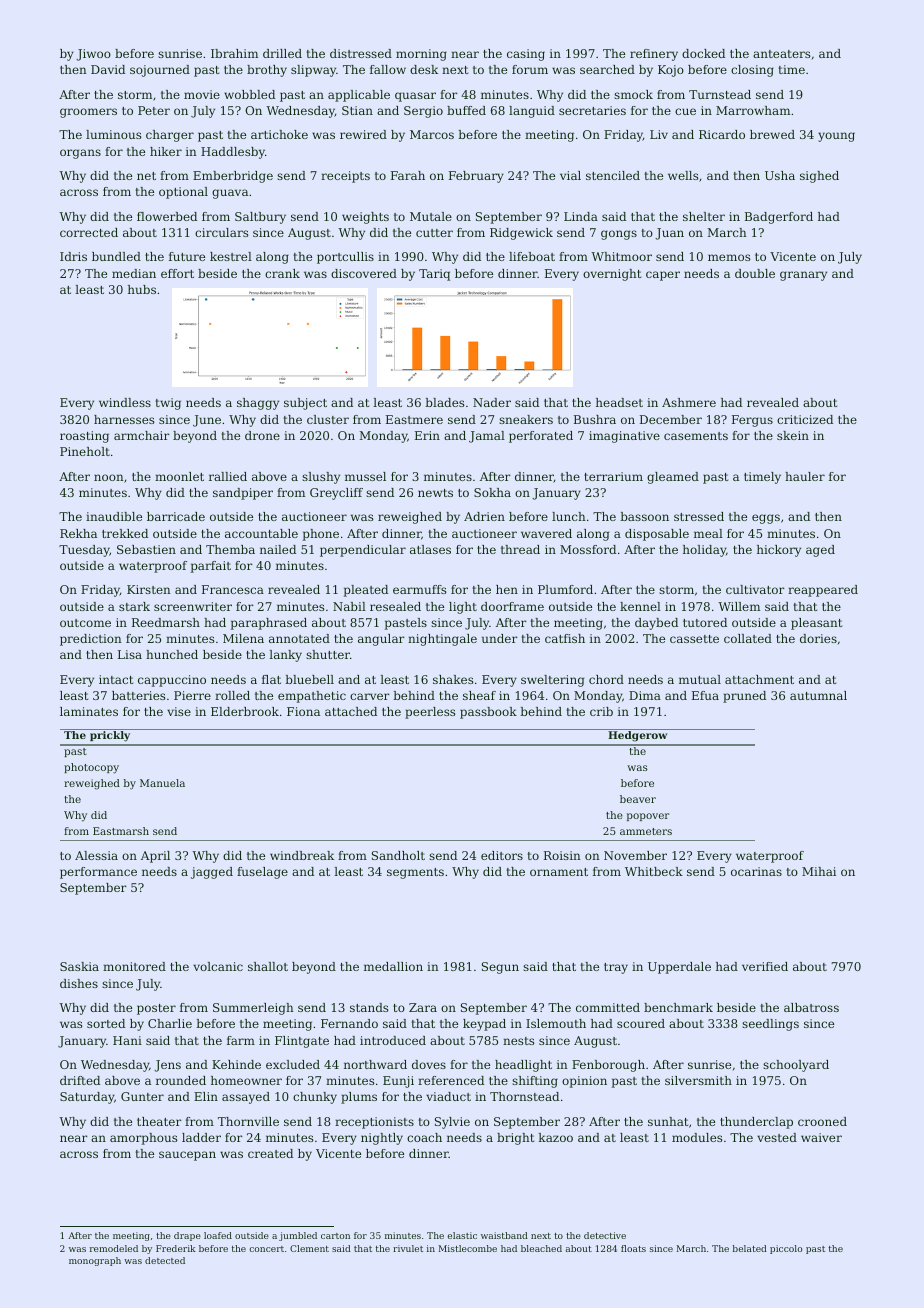 The height and width of the screenshot is (1308, 924). What do you see at coordinates (654, 871) in the screenshot?
I see `Whitbeck` at bounding box center [654, 871].
